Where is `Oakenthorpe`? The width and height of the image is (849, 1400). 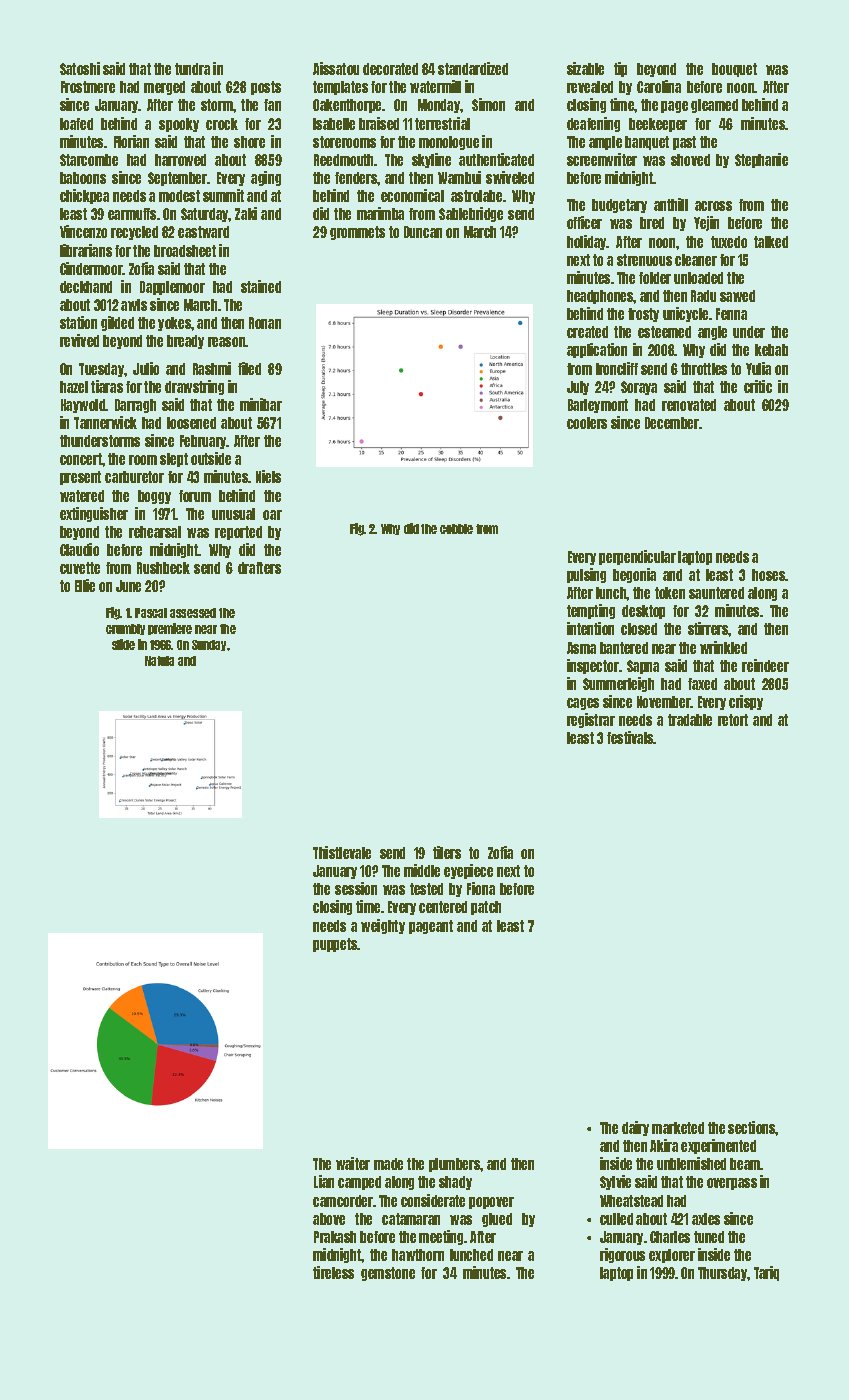
Oakenthorpe is located at coordinates (347, 106).
